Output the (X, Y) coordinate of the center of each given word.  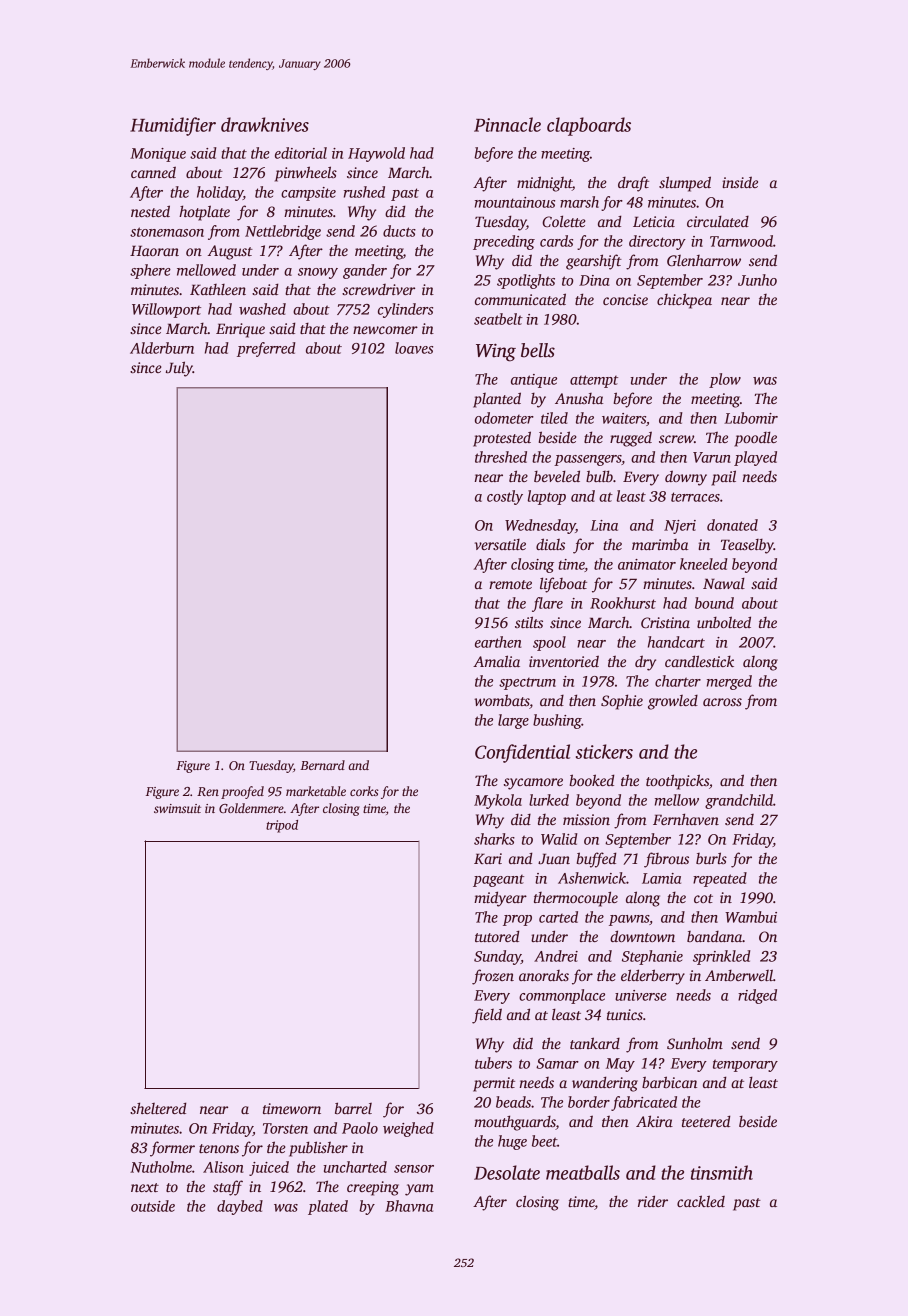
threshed (501, 457)
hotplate (204, 213)
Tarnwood (741, 241)
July (179, 369)
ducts (399, 231)
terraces (695, 497)
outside (153, 1206)
